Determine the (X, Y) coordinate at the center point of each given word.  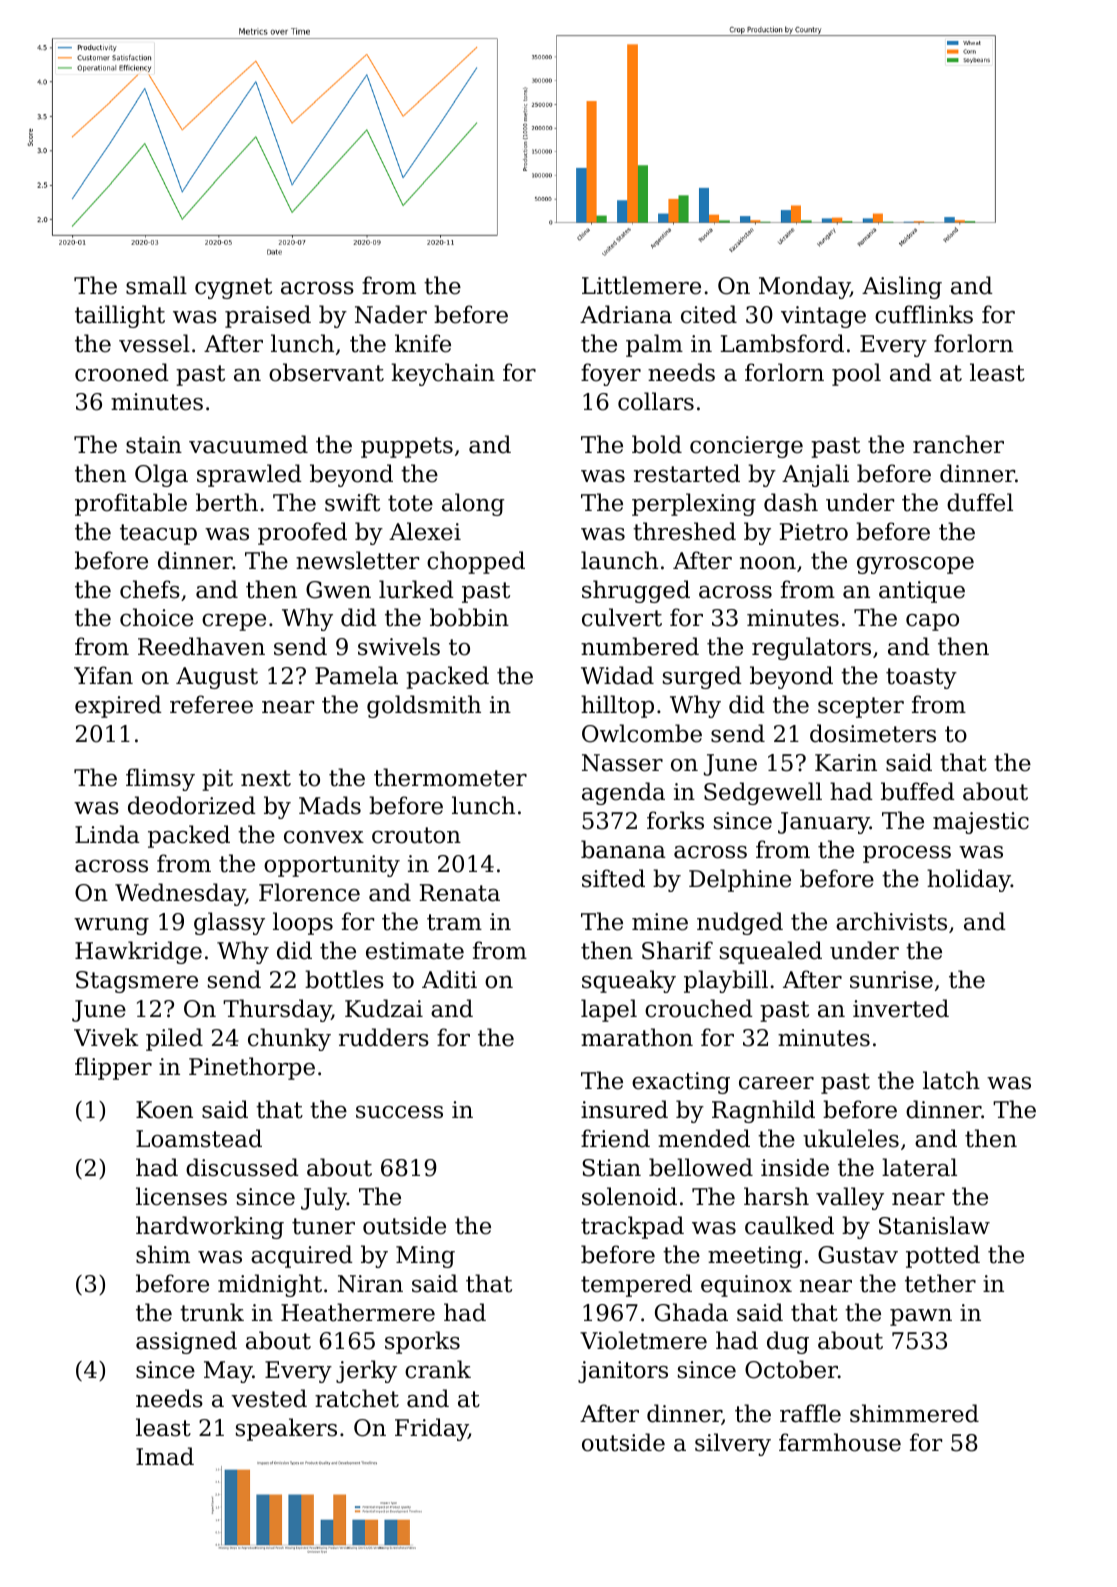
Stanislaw (934, 1225)
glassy (229, 923)
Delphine (740, 880)
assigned (186, 1342)
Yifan (103, 675)
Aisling (902, 287)
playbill (726, 981)
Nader (391, 314)
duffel (980, 502)
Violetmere (643, 1340)
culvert (622, 617)
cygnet (233, 288)
